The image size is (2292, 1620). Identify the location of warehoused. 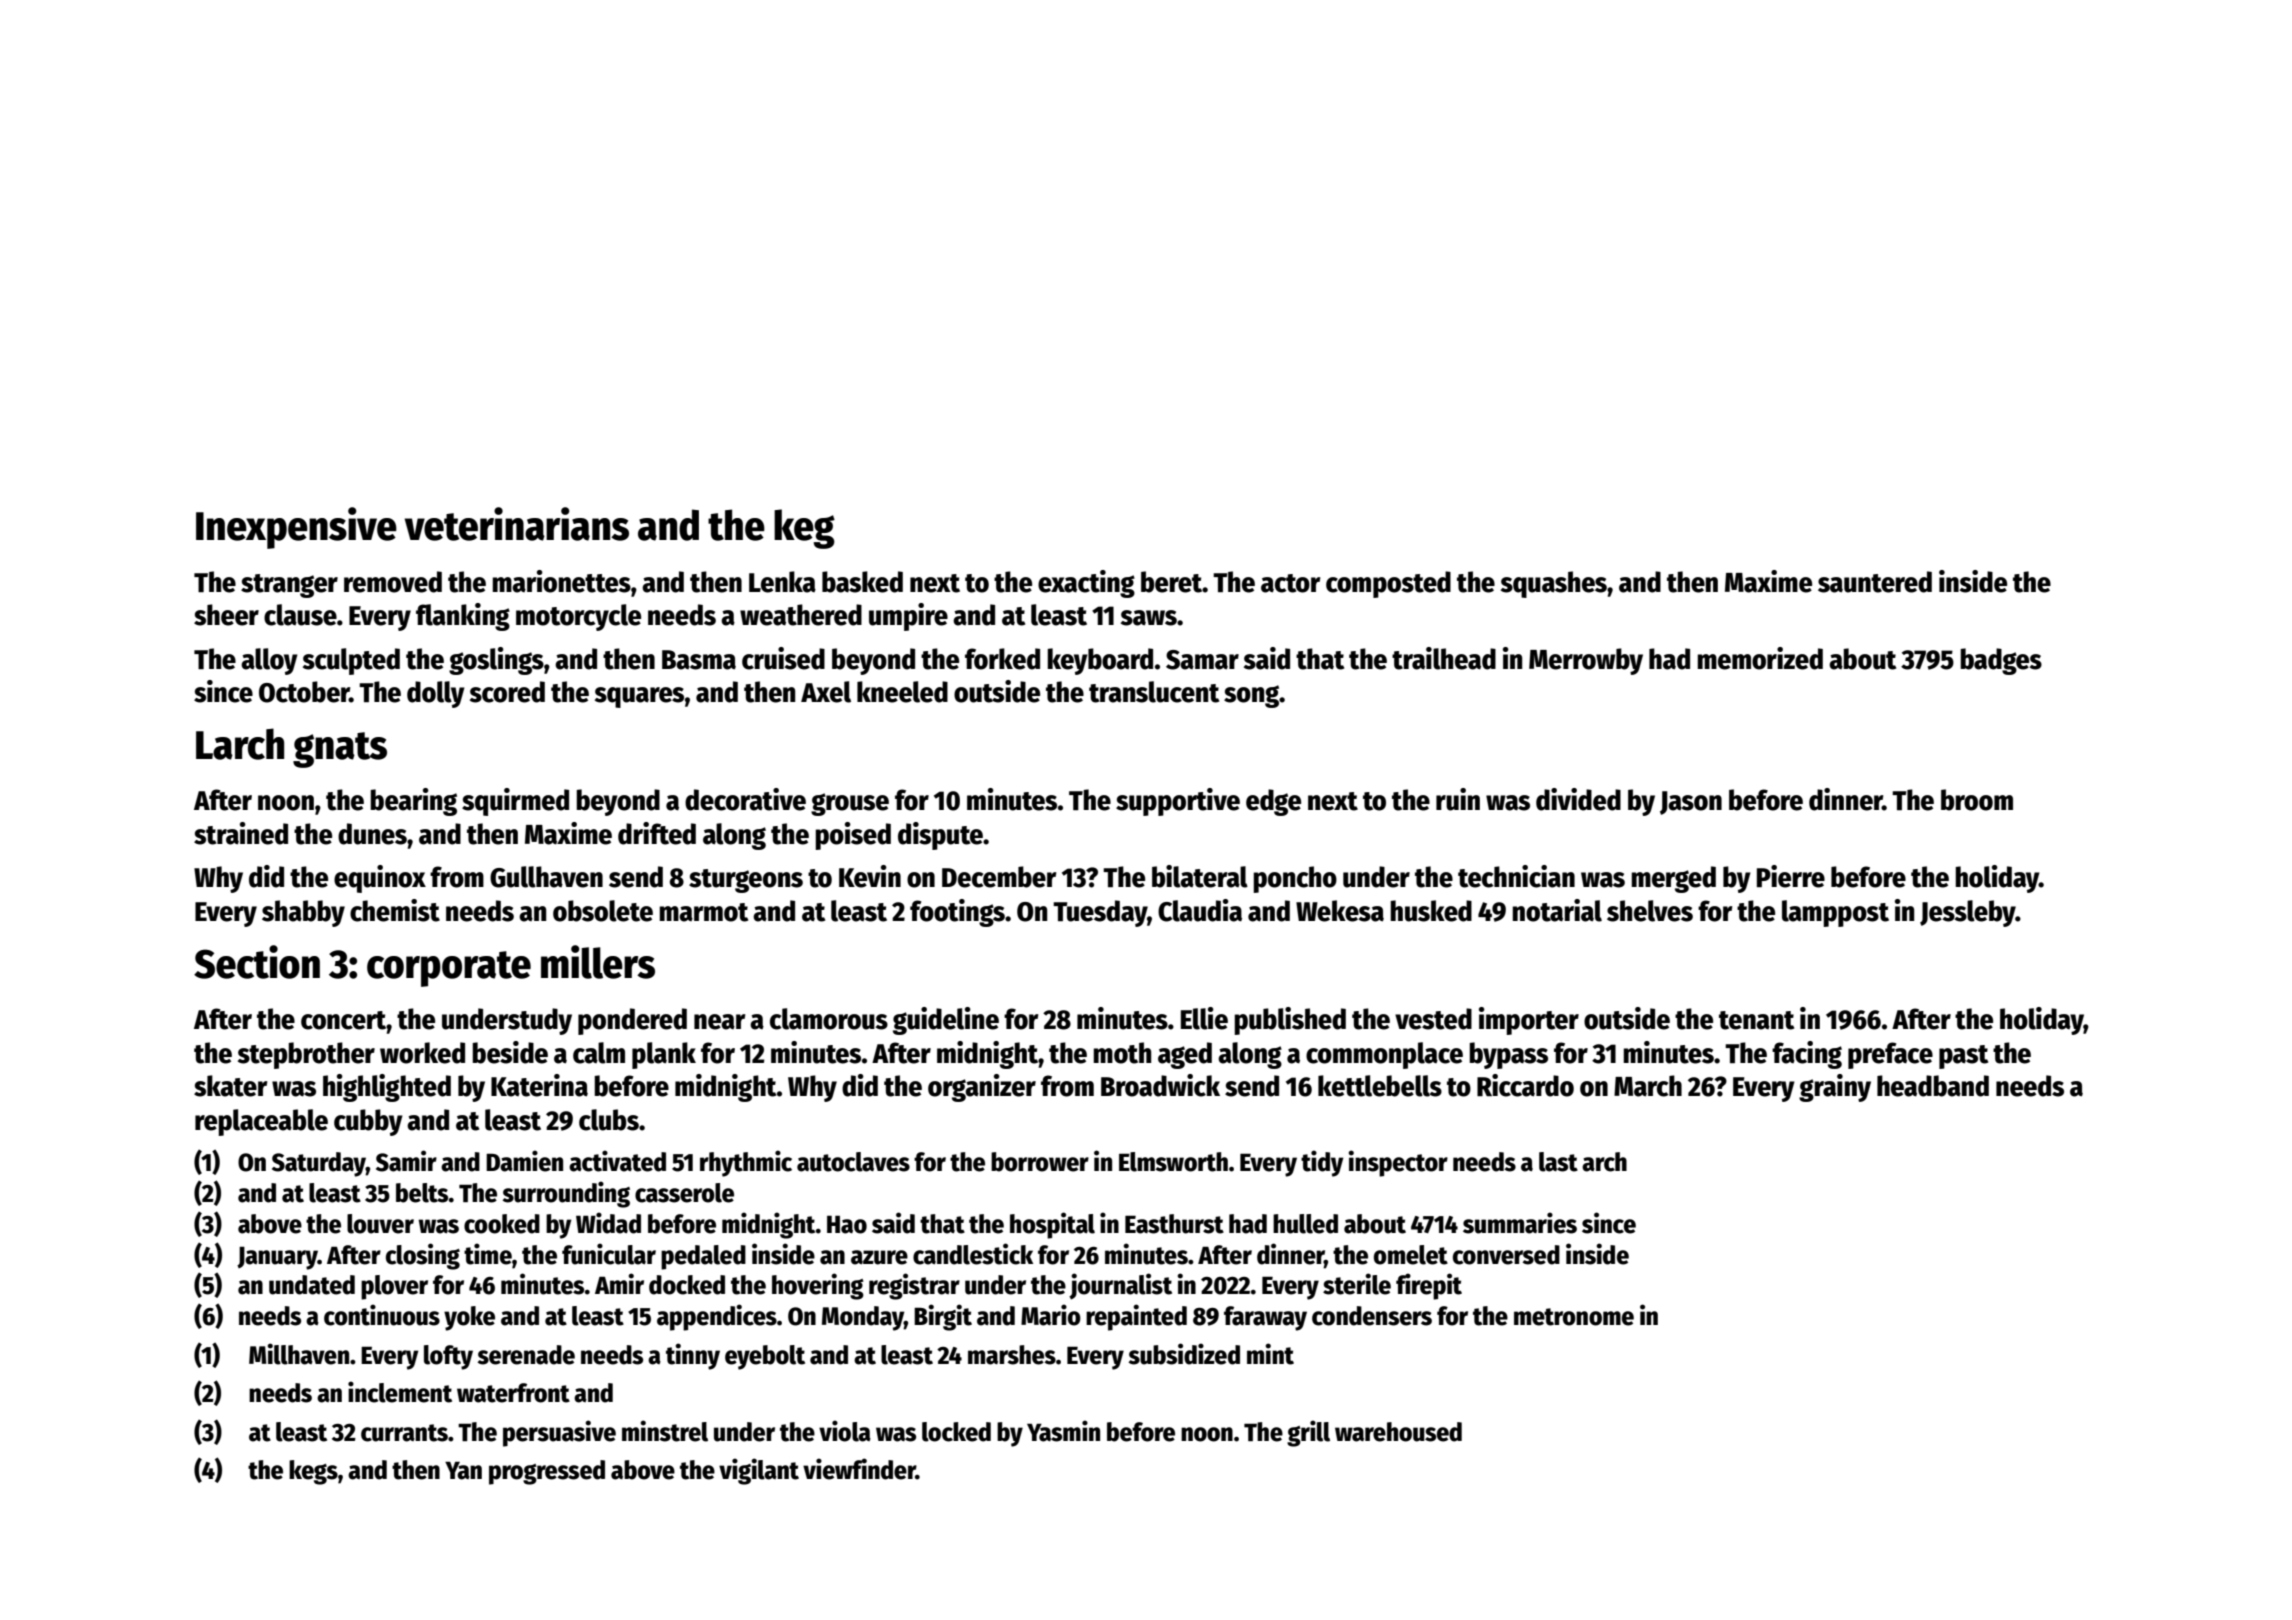
(1398, 1432).
